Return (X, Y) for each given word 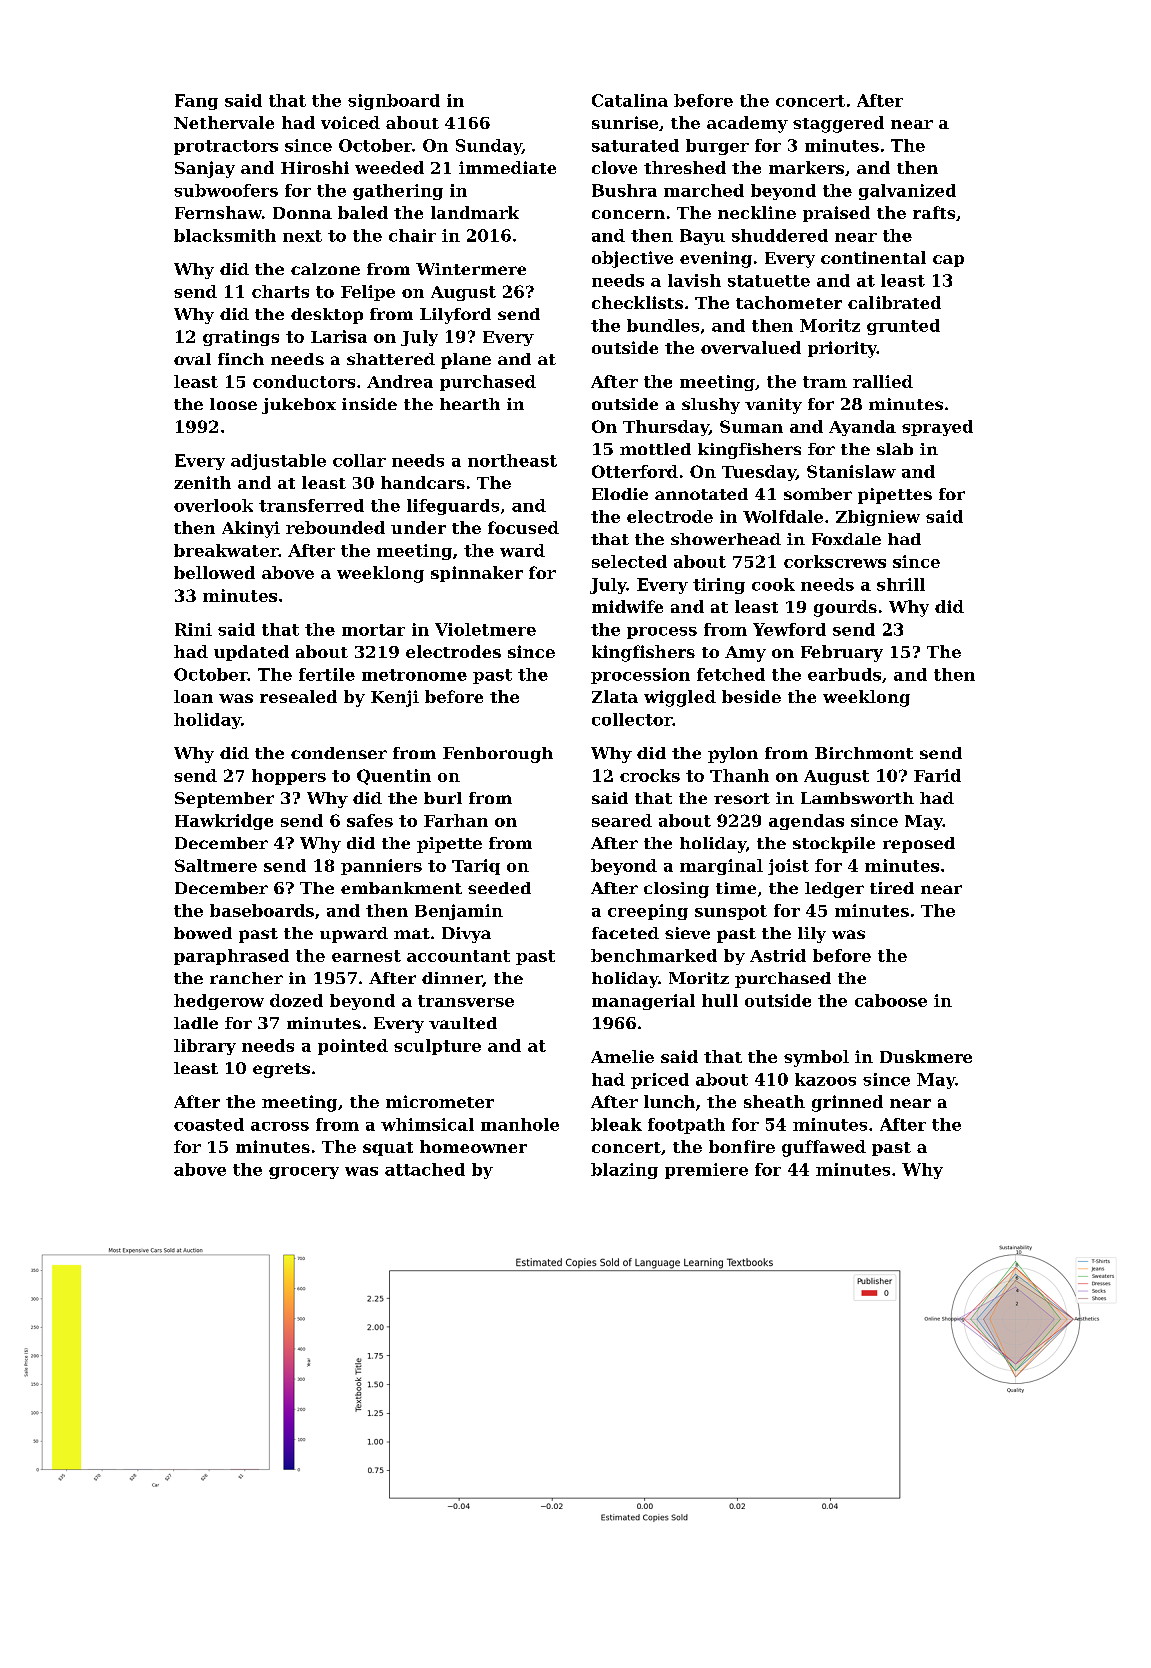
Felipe (368, 293)
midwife (627, 606)
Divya (466, 935)
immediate (507, 167)
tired (892, 888)
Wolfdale (783, 516)
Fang (196, 102)
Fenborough (498, 755)
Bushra (624, 190)
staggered (838, 124)
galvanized (907, 192)
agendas (806, 822)
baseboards (262, 910)
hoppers (289, 777)
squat (388, 1149)
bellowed (214, 572)
